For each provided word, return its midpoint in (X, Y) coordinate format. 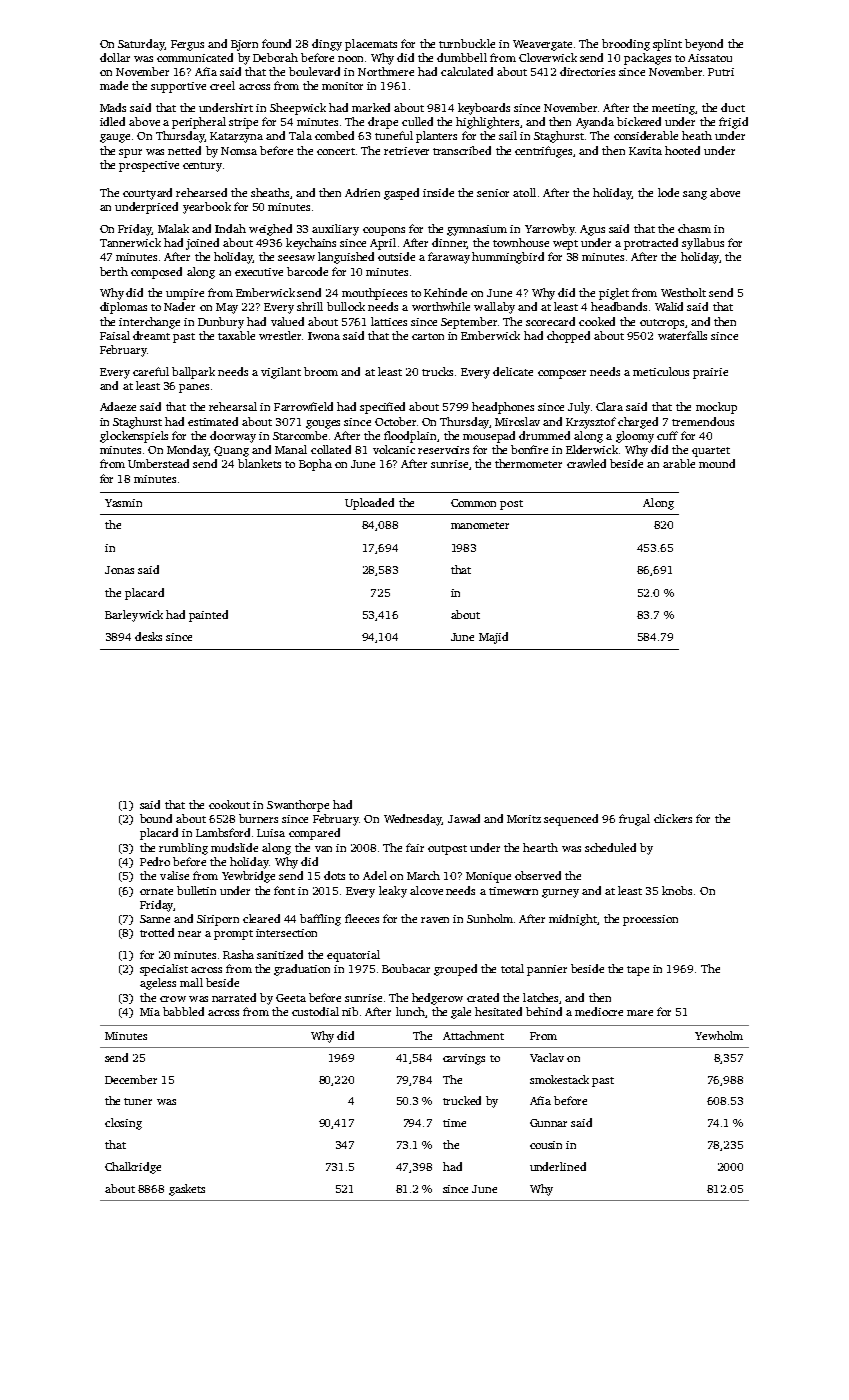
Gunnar (548, 1123)
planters (436, 137)
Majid (493, 638)
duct (733, 107)
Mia (150, 1012)
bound (156, 818)
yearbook (207, 208)
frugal (634, 820)
